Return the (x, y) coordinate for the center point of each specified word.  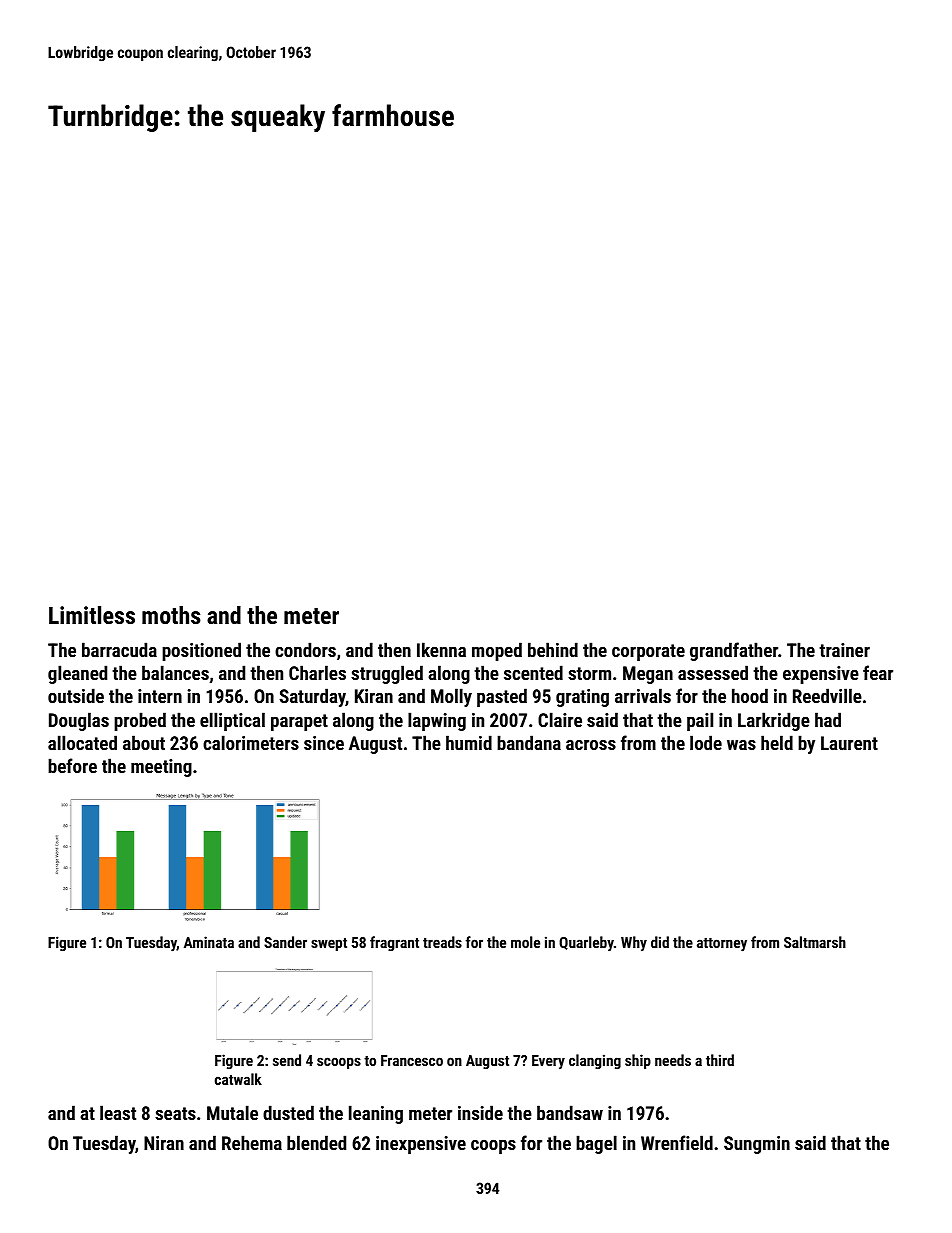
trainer (844, 650)
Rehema (252, 1142)
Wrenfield (677, 1142)
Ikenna (441, 649)
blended (316, 1142)
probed (140, 721)
